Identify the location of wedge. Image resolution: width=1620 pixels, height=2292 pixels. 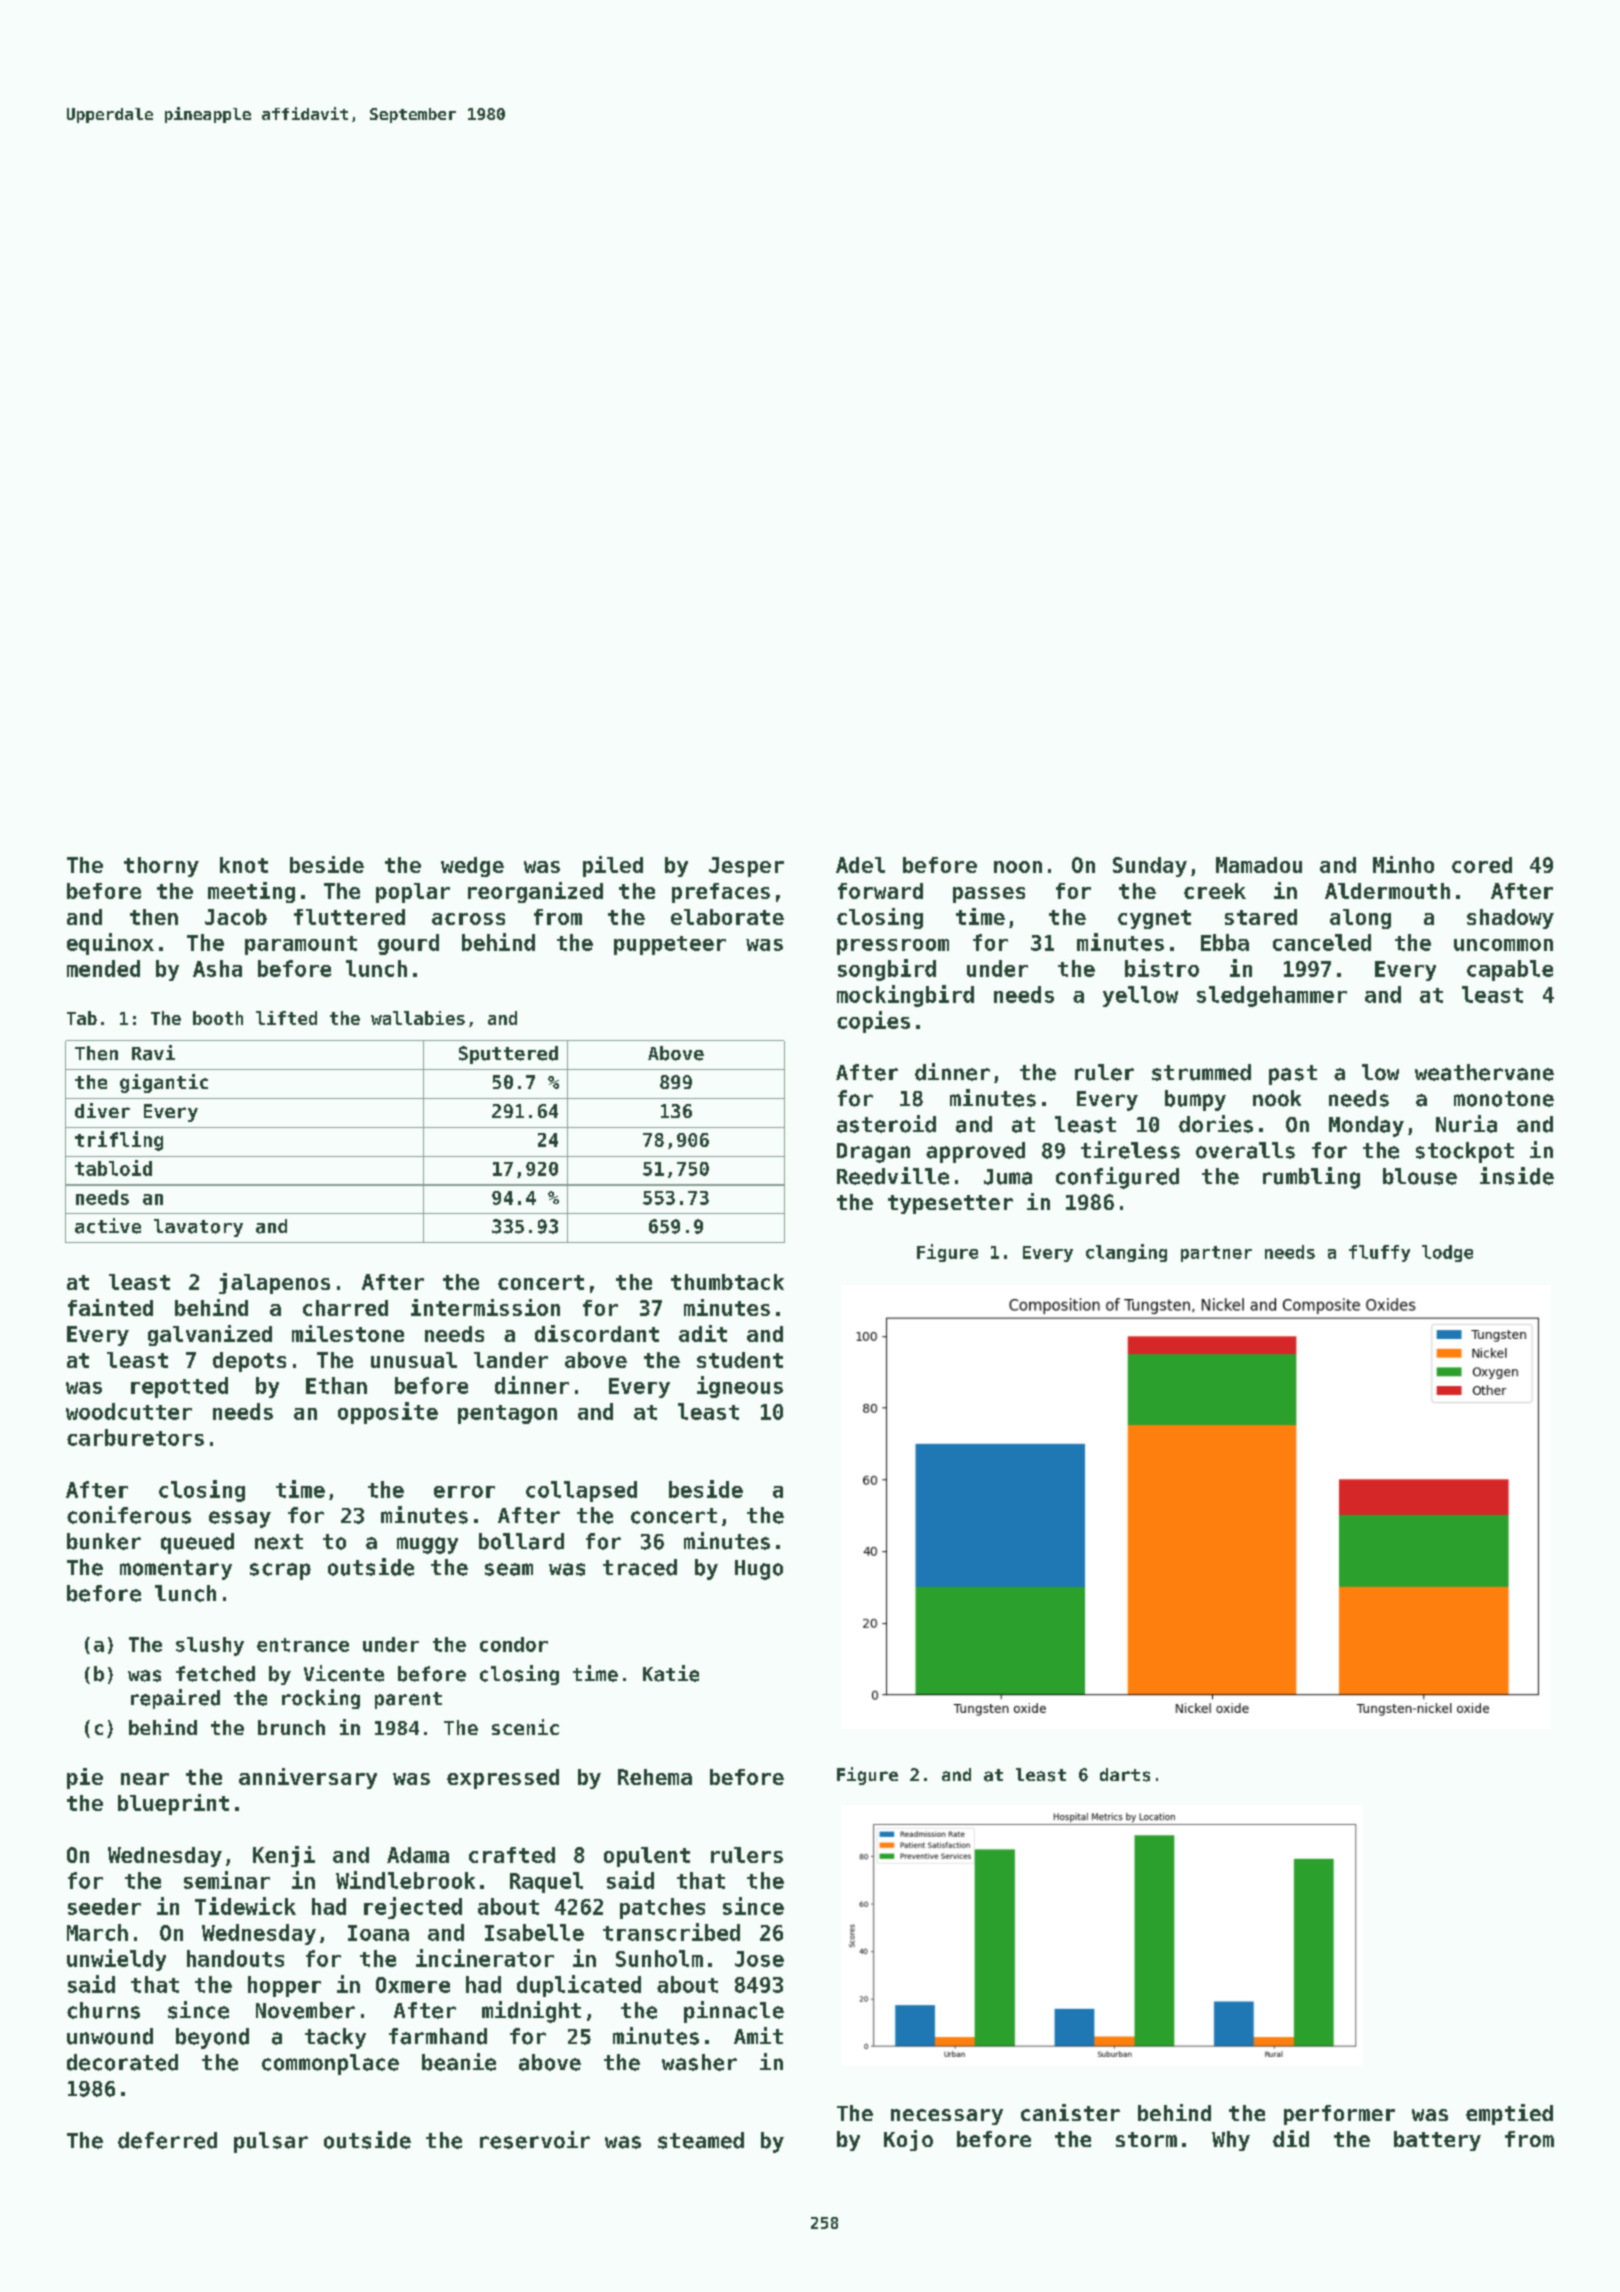
(472, 867).
